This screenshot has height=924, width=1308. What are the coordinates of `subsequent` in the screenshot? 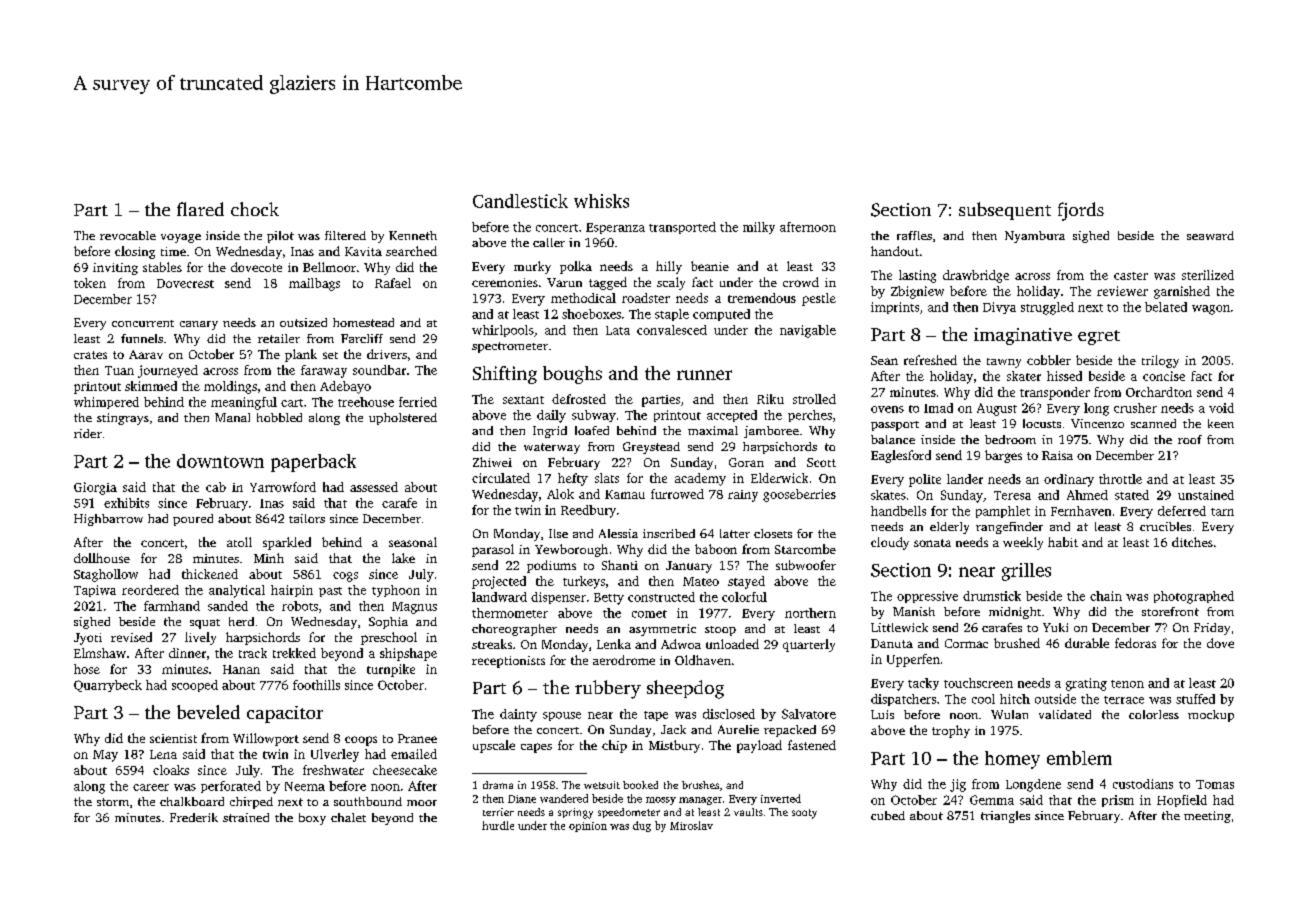 It's located at (1005, 211).
